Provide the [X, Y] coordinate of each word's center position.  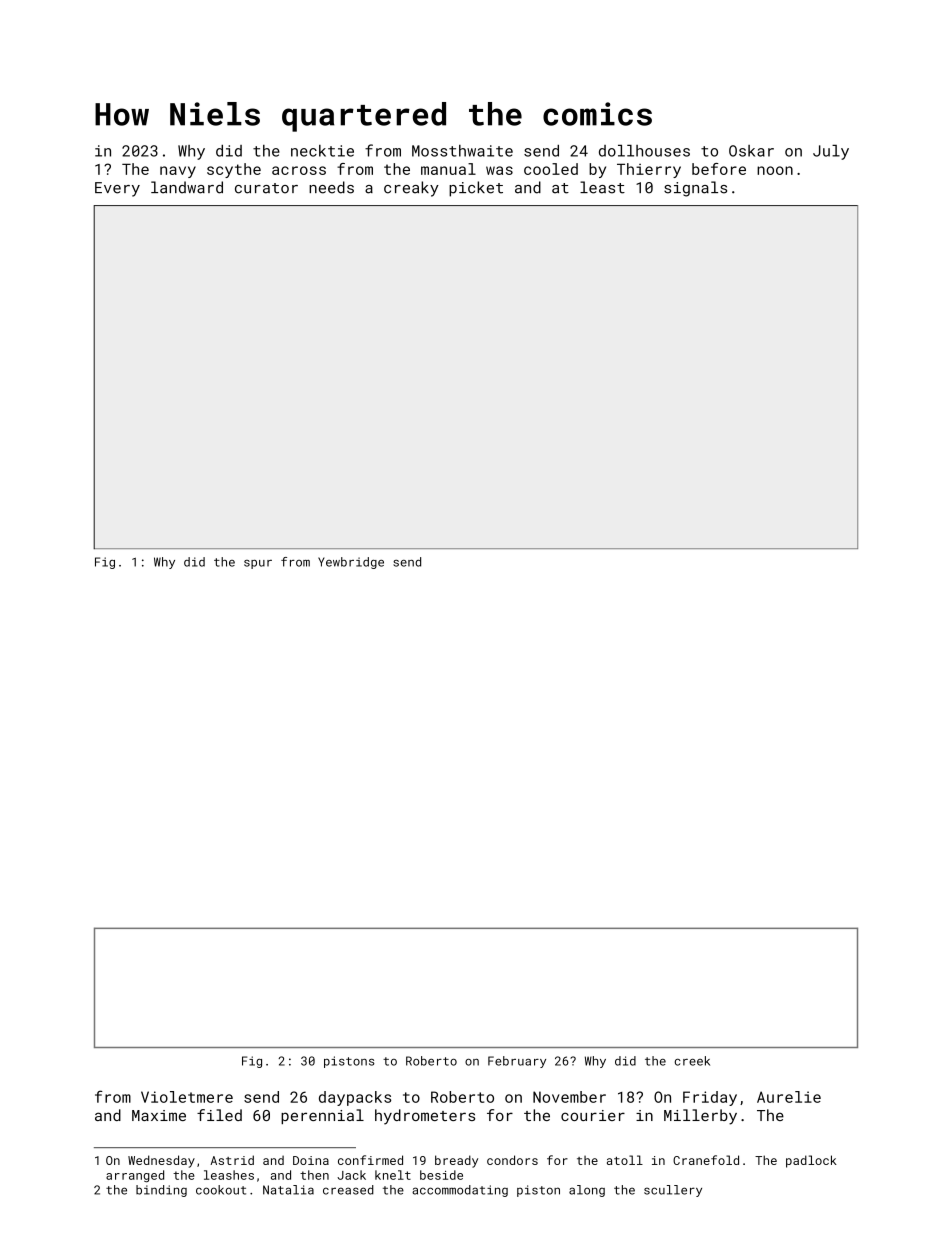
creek [692, 1061]
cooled [551, 169]
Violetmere [187, 1097]
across [299, 170]
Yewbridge [351, 563]
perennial [322, 1116]
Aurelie [789, 1097]
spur [258, 564]
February [517, 1062]
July [831, 152]
